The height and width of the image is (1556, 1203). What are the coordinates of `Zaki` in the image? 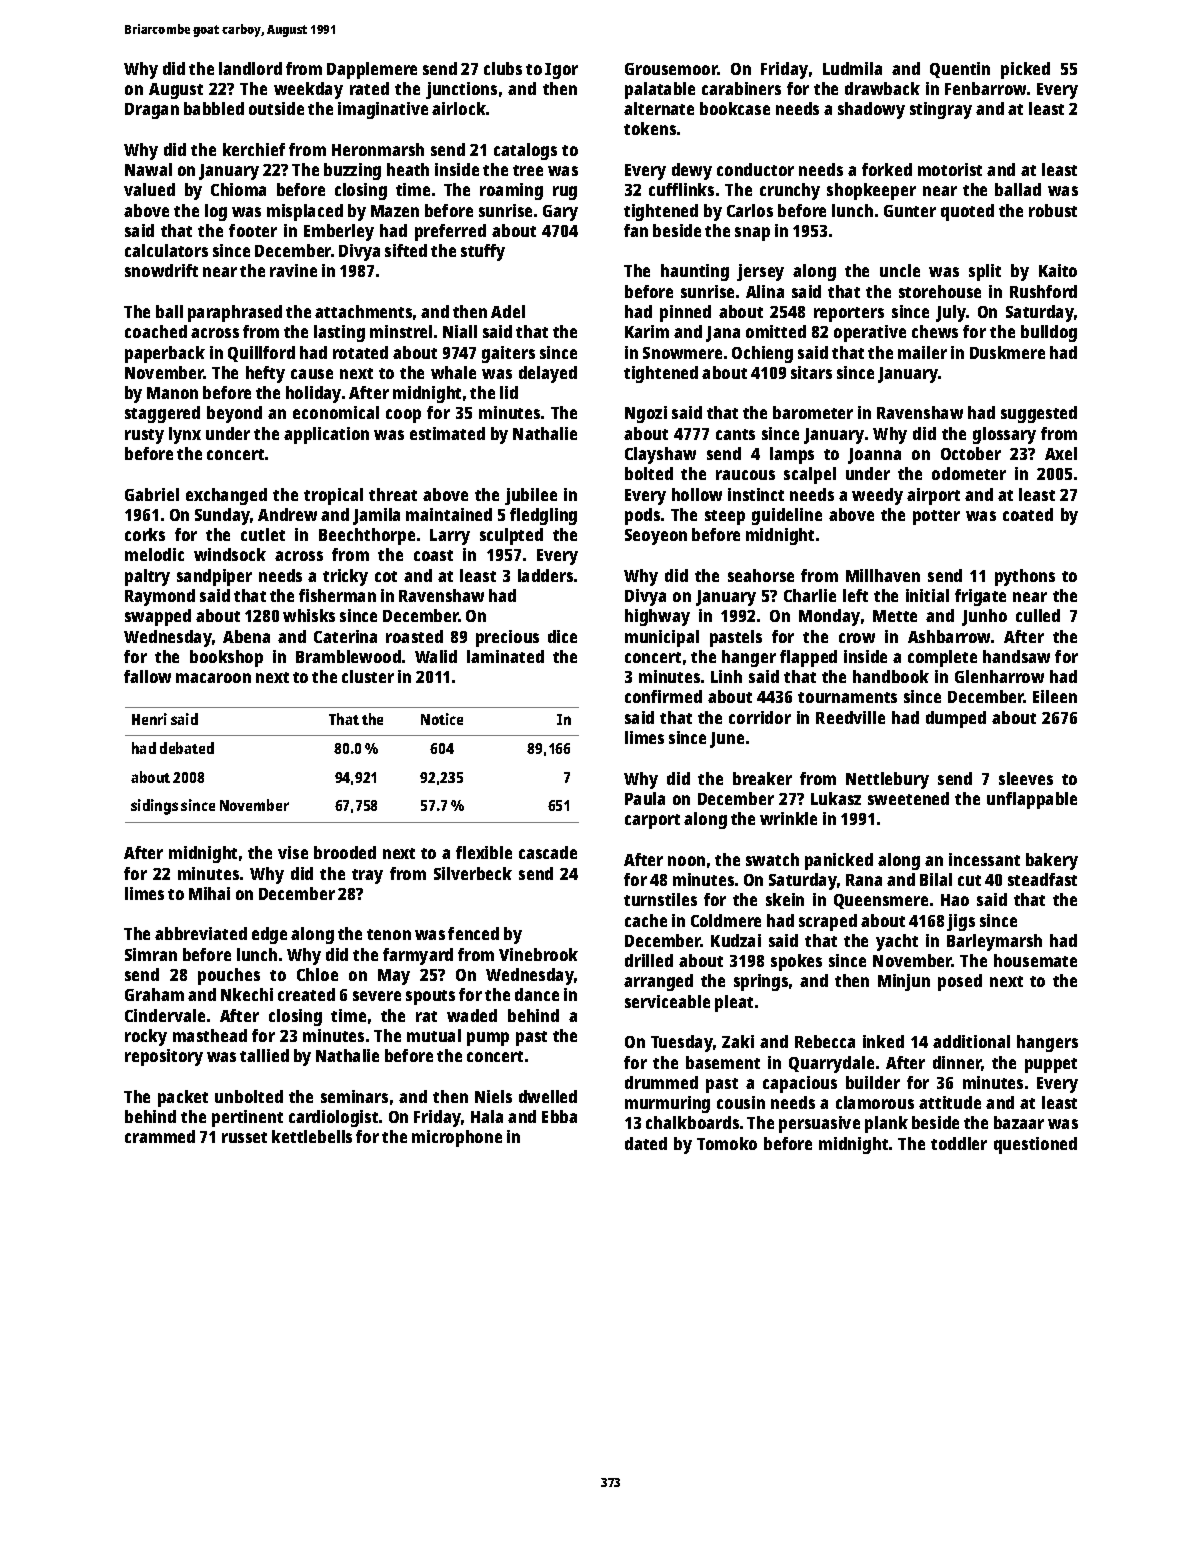 It's located at (738, 1041).
